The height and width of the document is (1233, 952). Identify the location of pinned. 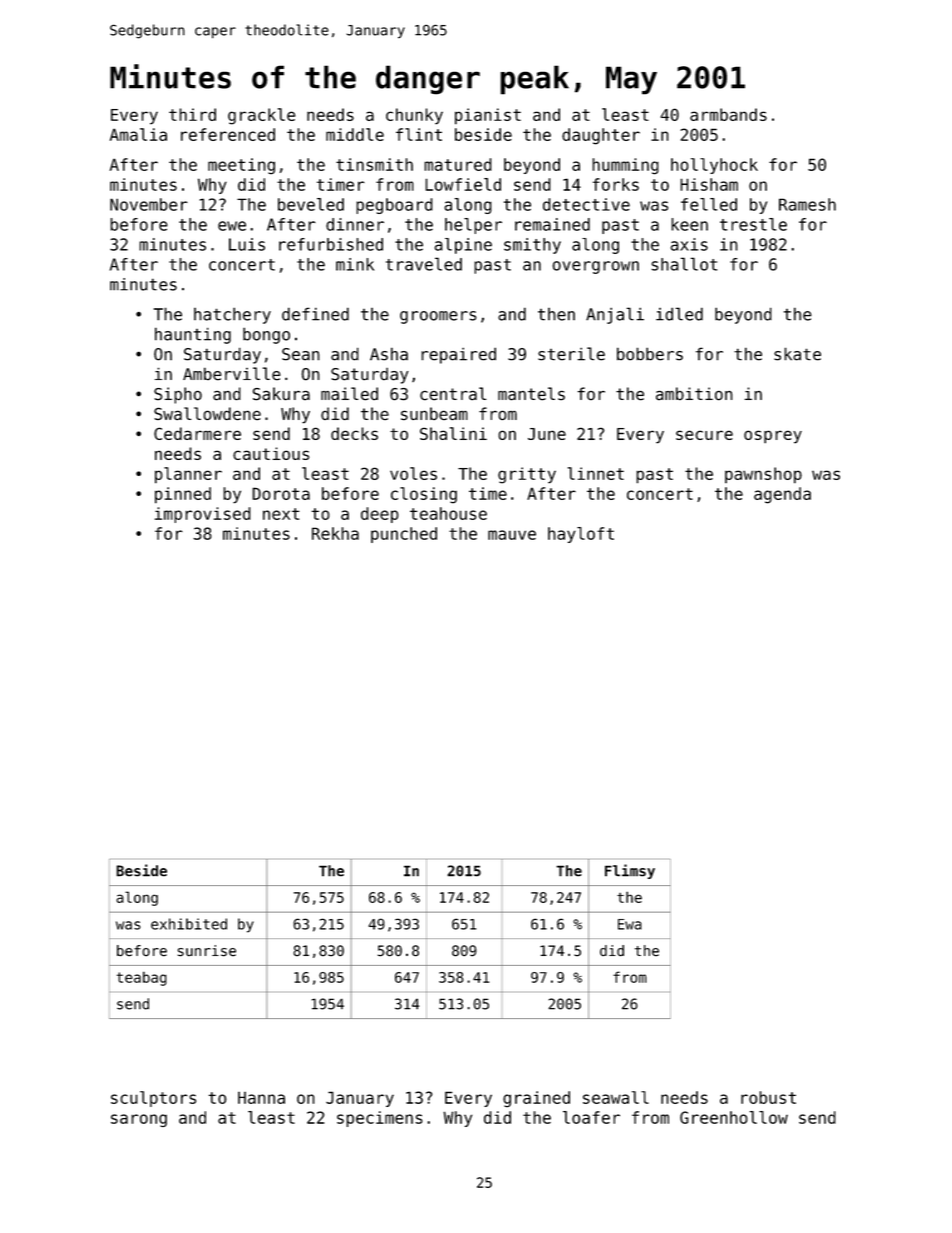
(183, 495).
